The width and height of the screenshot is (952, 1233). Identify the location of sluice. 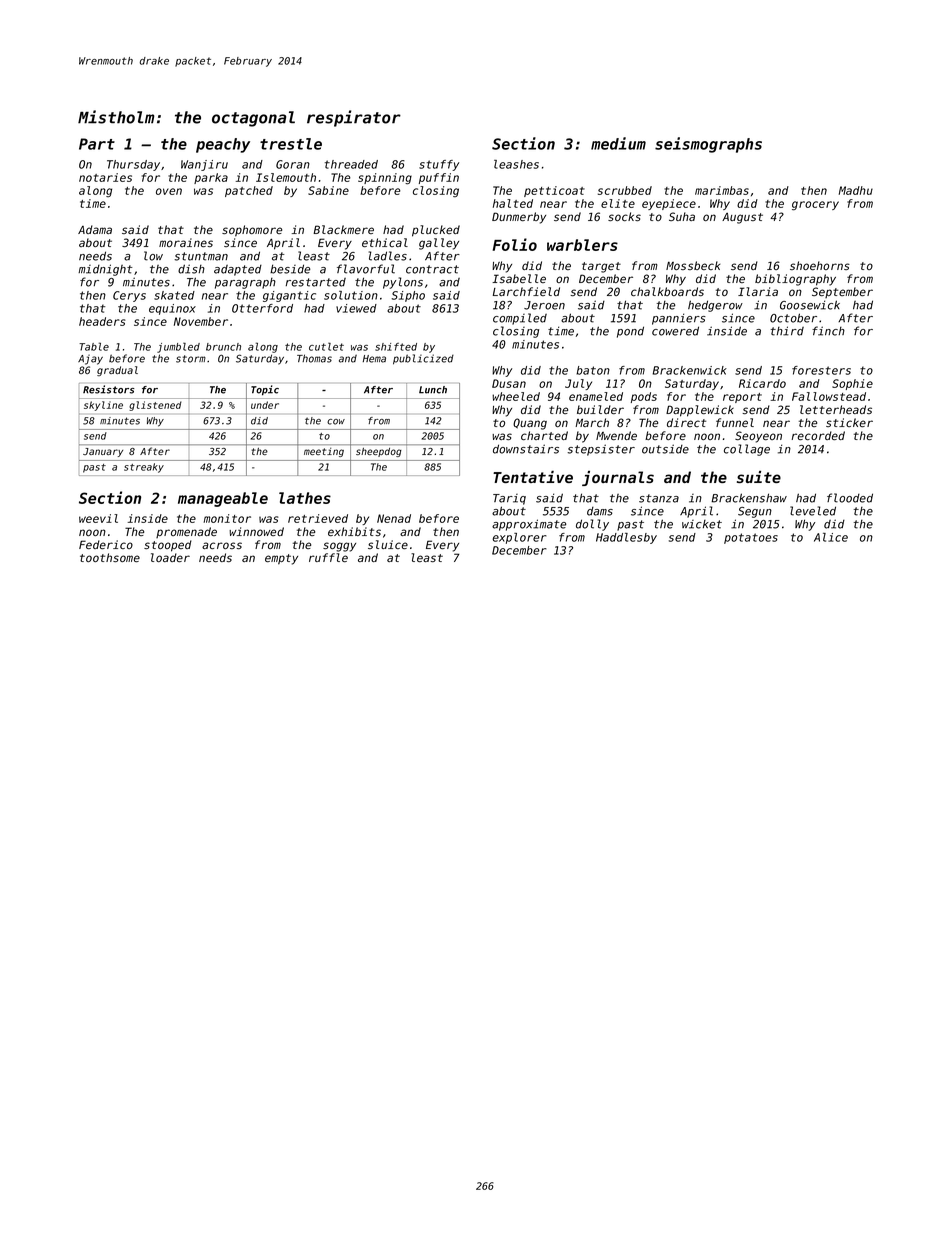
(388, 544).
